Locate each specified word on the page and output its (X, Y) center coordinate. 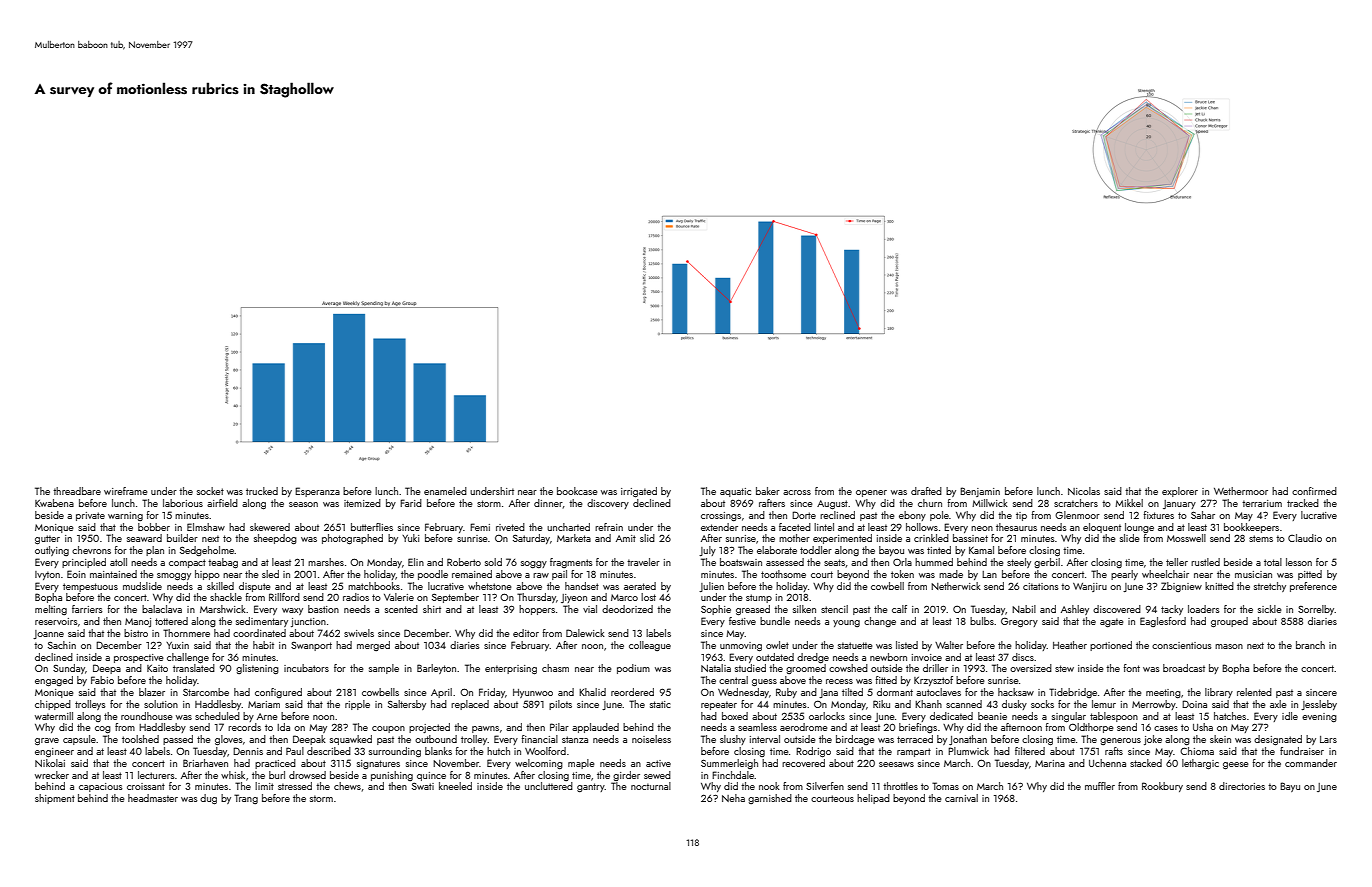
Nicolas (1084, 491)
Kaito (157, 668)
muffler (1100, 786)
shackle (226, 597)
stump (759, 598)
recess (839, 681)
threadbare (77, 491)
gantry (591, 787)
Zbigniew (1181, 587)
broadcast (1184, 668)
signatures (378, 764)
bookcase (577, 491)
